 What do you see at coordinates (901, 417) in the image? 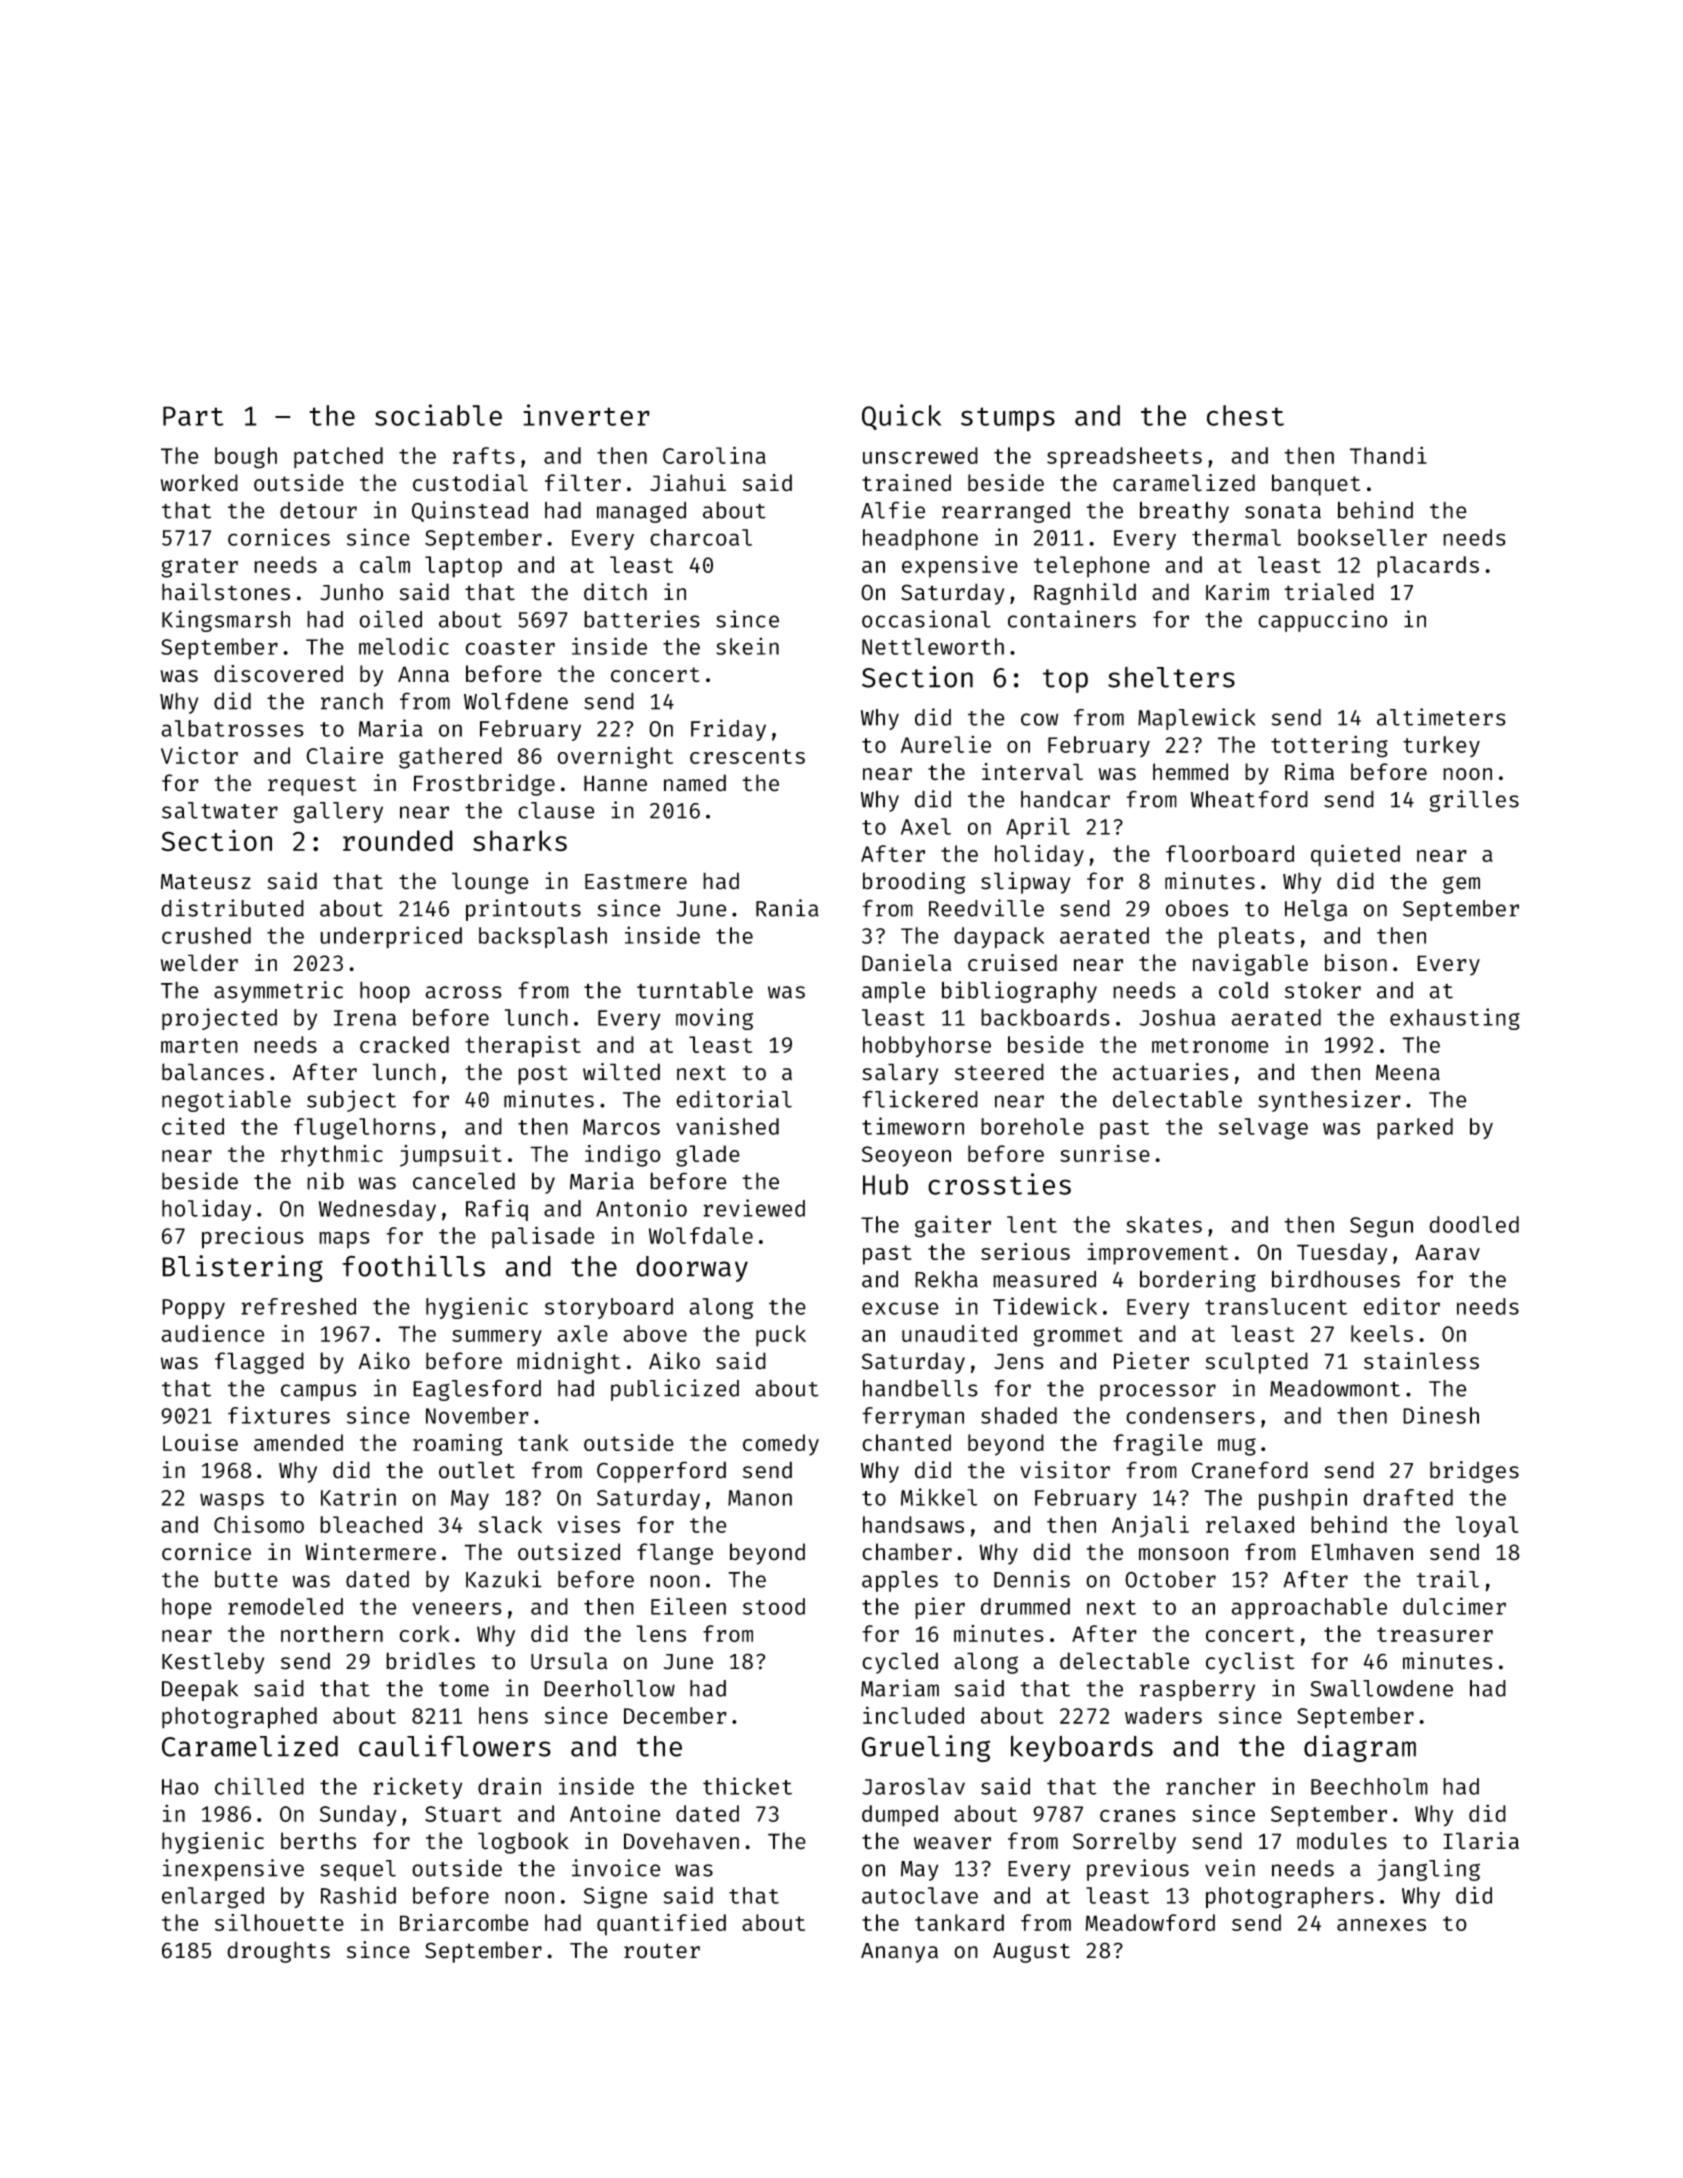
I see `Quick` at bounding box center [901, 417].
